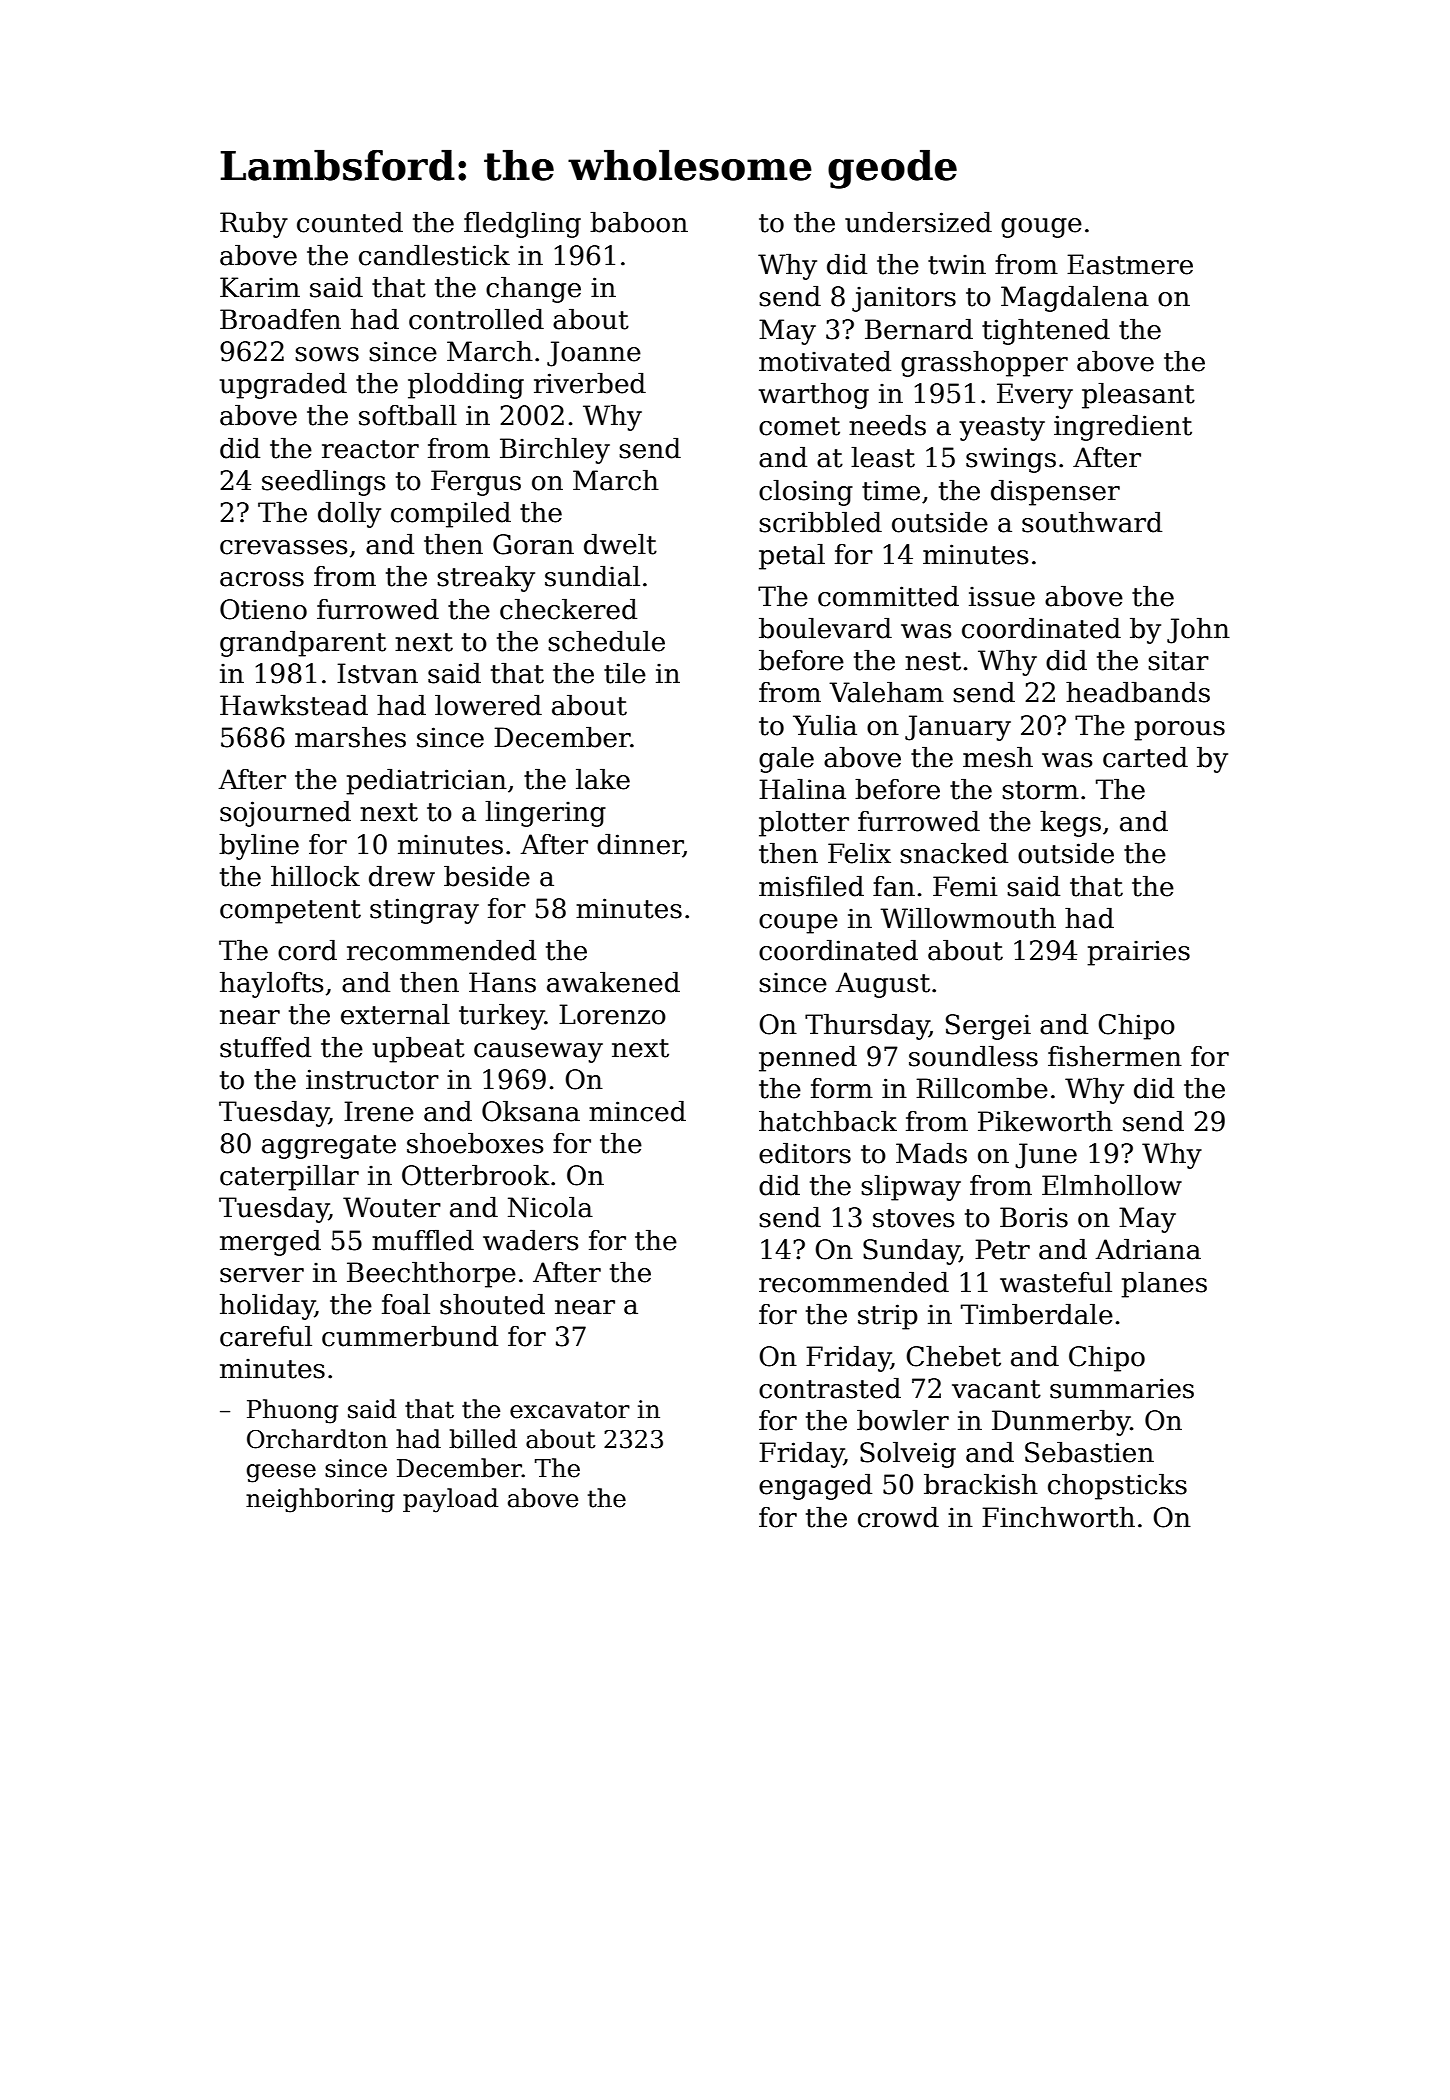 This document has width=1450, height=2100. I want to click on Nicola, so click(550, 1207).
